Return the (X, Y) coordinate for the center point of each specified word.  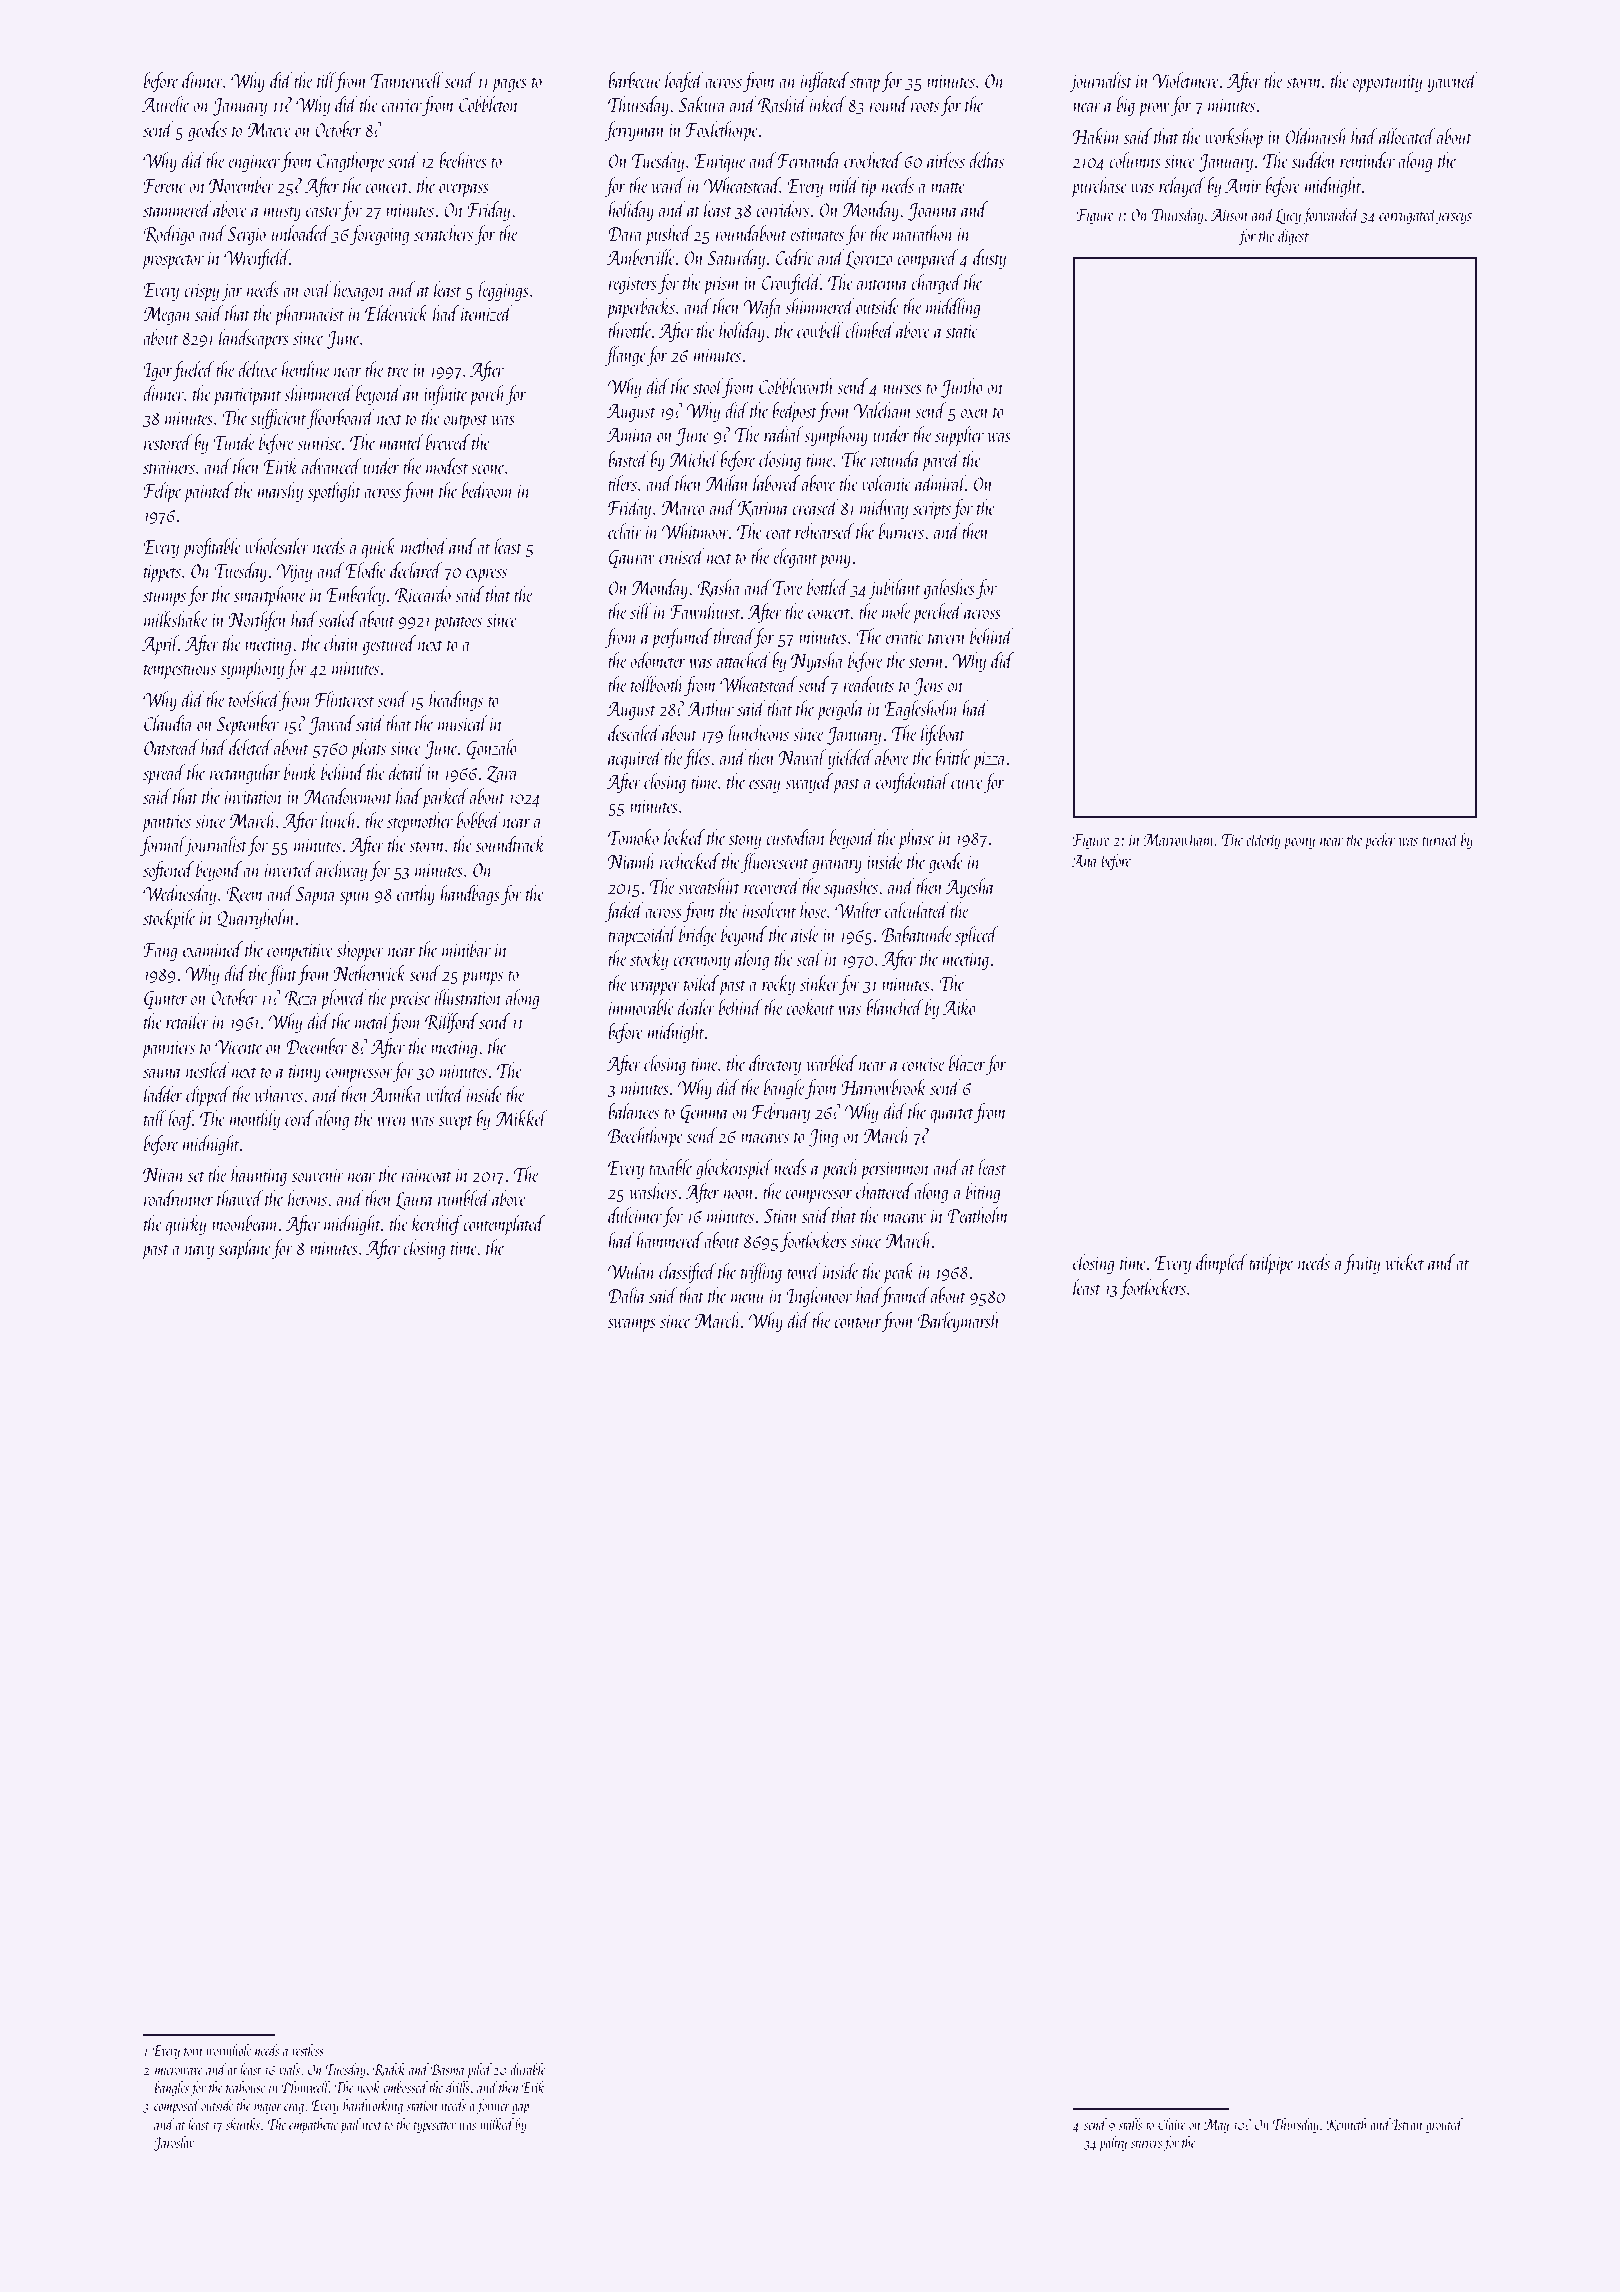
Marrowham (1179, 839)
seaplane (245, 1249)
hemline (305, 369)
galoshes (949, 589)
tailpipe (1271, 1264)
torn (193, 2052)
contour (858, 1322)
